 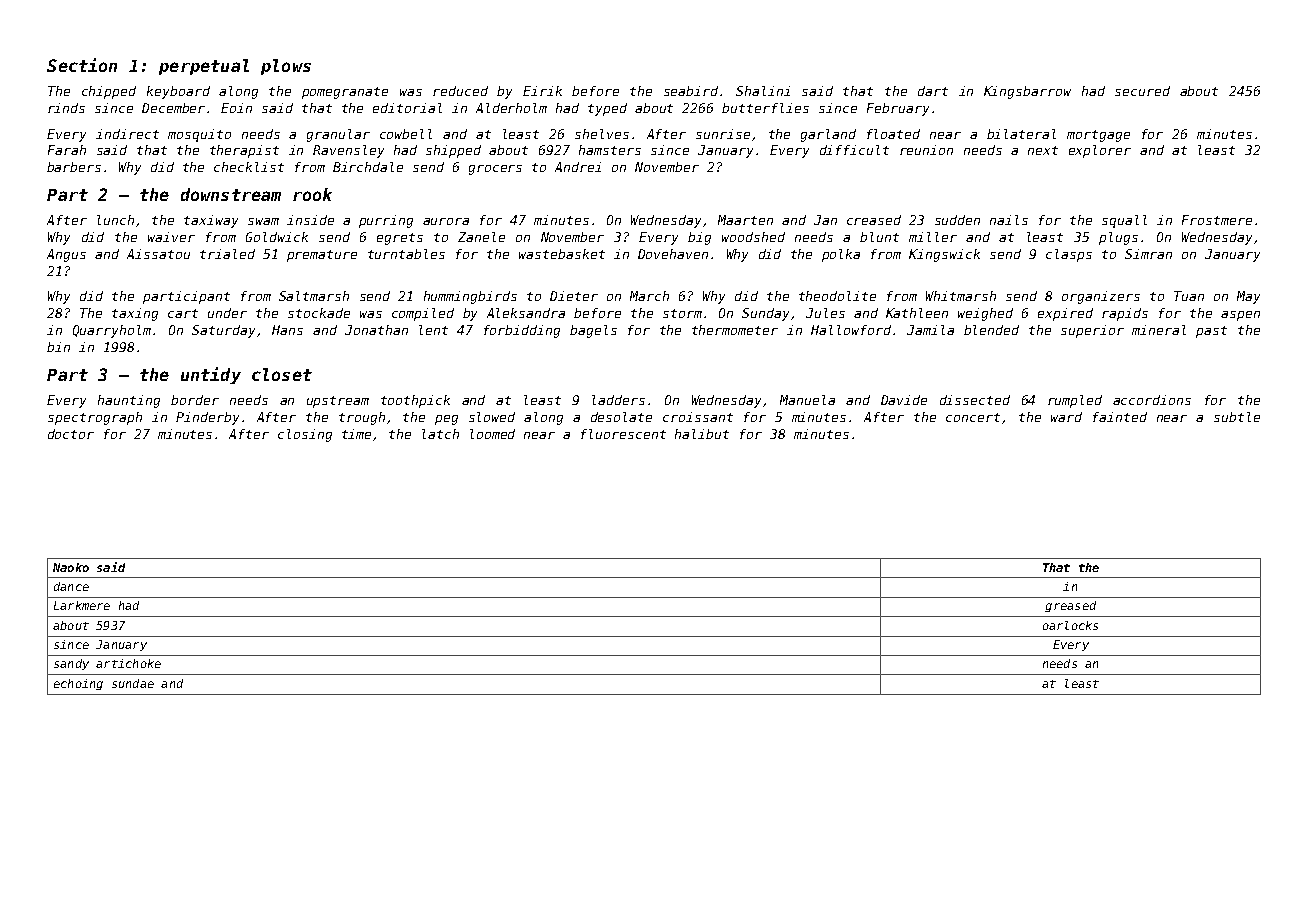 What do you see at coordinates (82, 605) in the page?
I see `Larkmere` at bounding box center [82, 605].
